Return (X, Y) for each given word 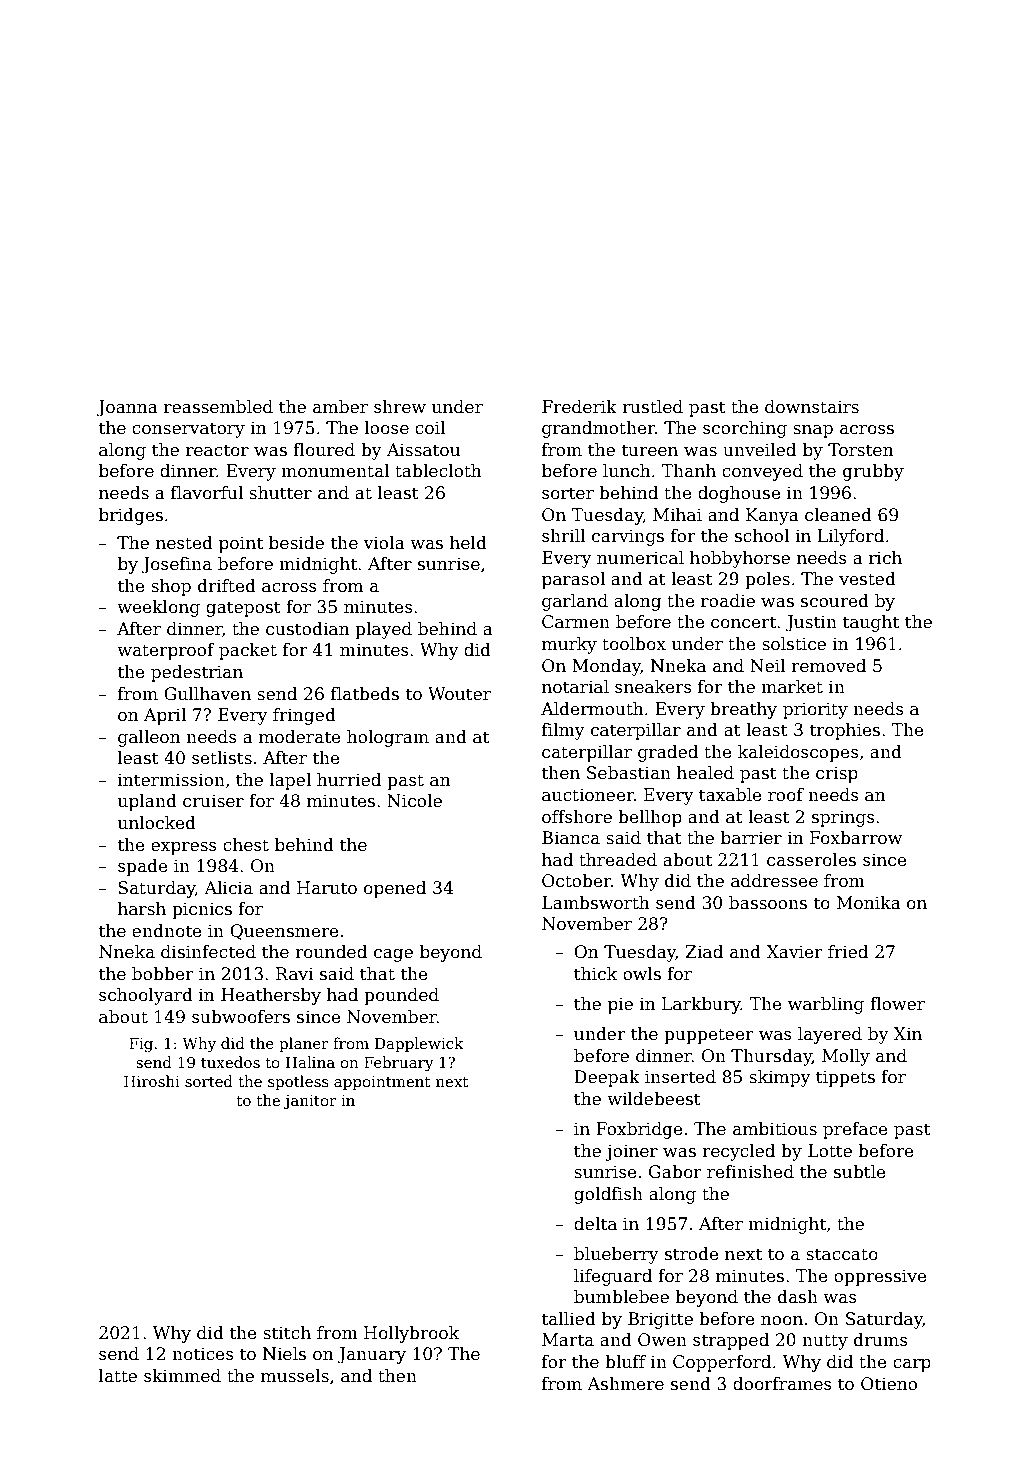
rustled (652, 407)
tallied (569, 1319)
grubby (873, 472)
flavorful (207, 493)
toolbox (634, 644)
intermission (171, 780)
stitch (287, 1333)
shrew (400, 407)
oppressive (880, 1277)
